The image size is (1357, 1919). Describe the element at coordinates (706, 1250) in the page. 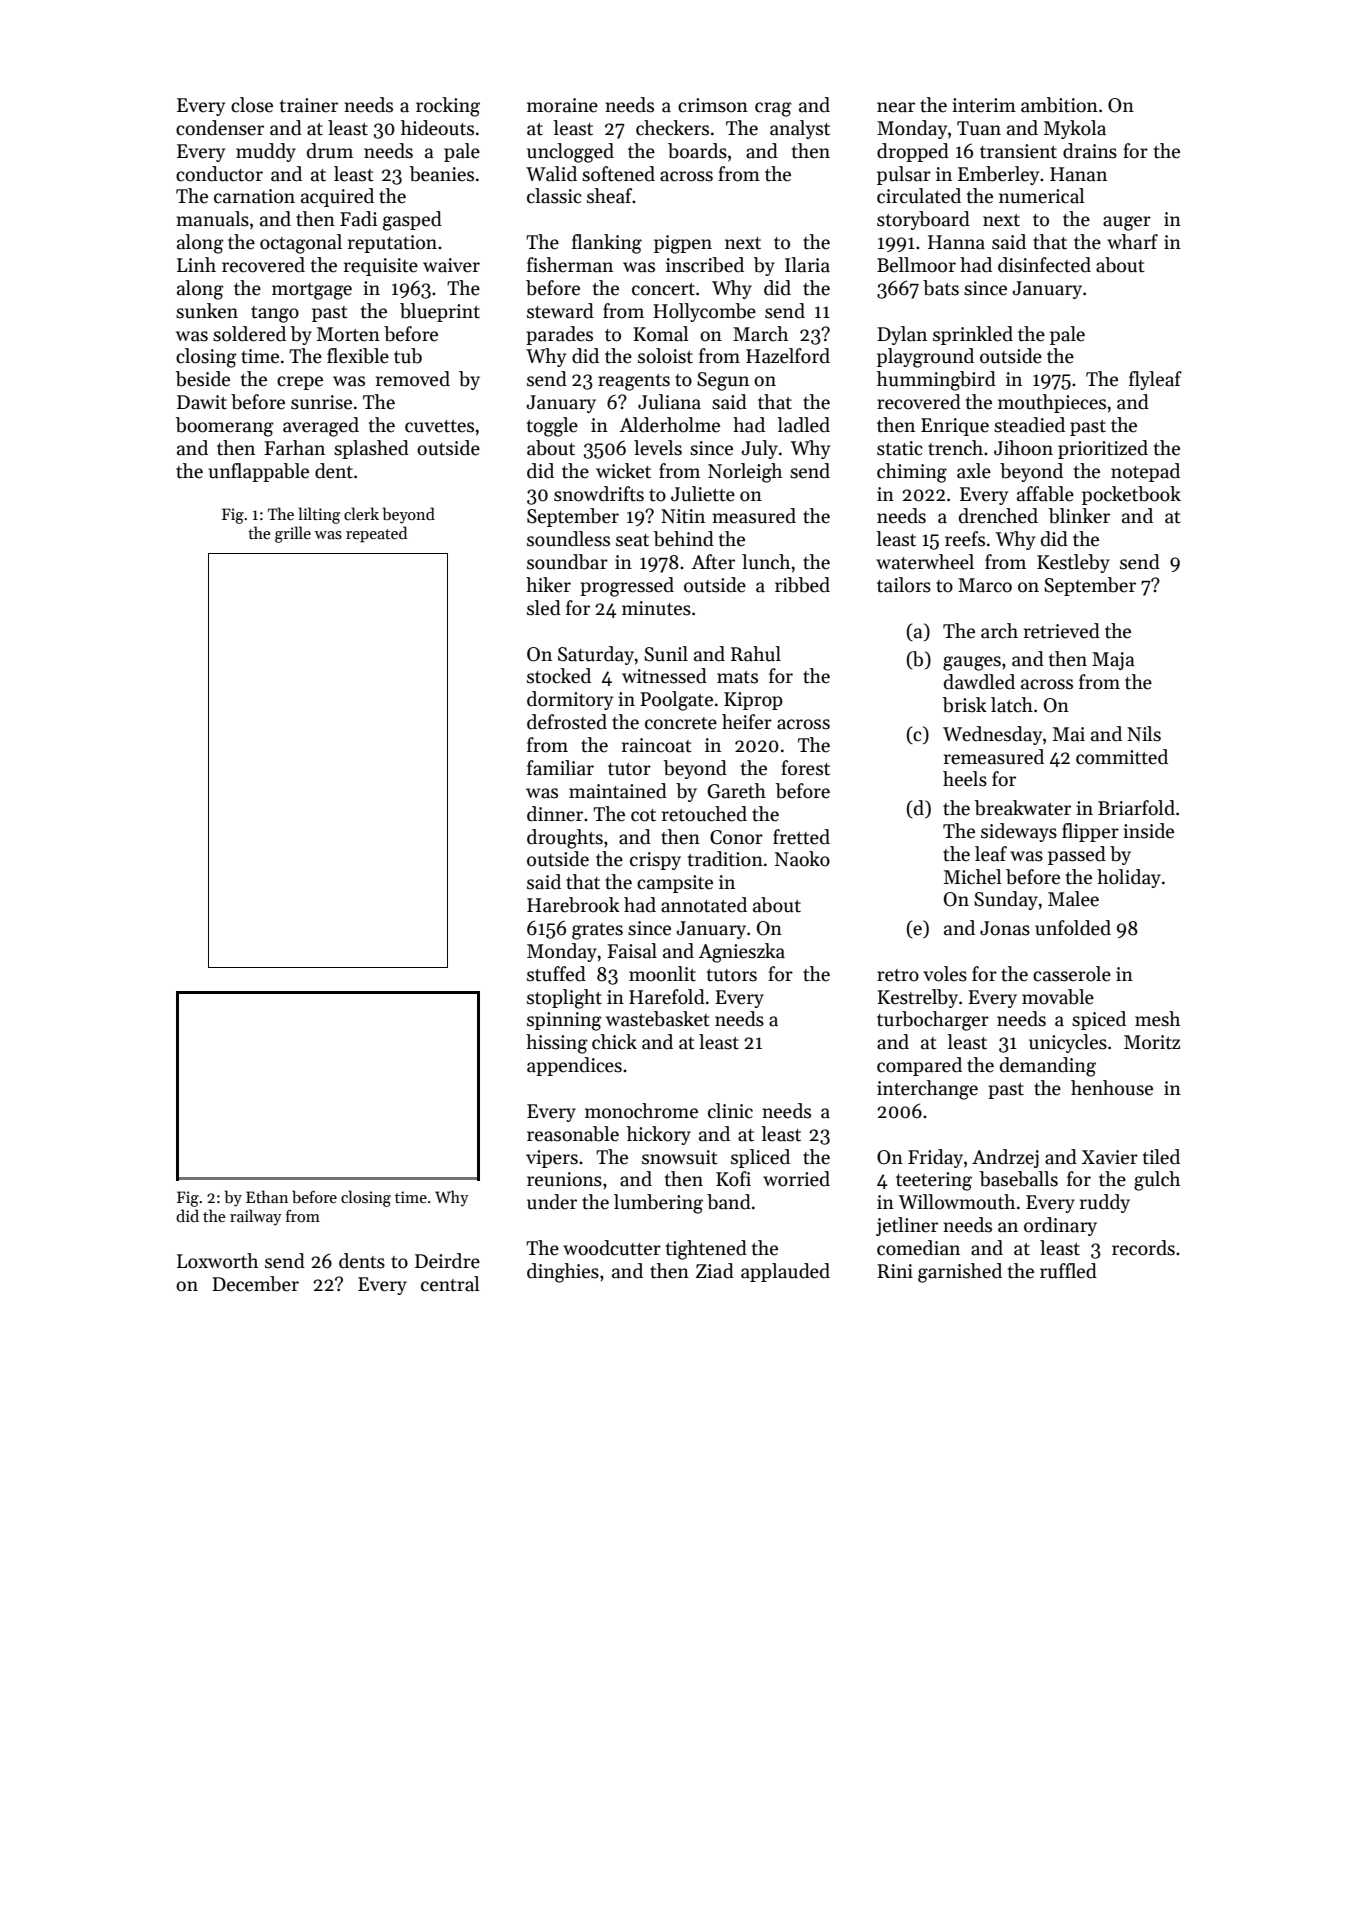

I see `tightened` at that location.
